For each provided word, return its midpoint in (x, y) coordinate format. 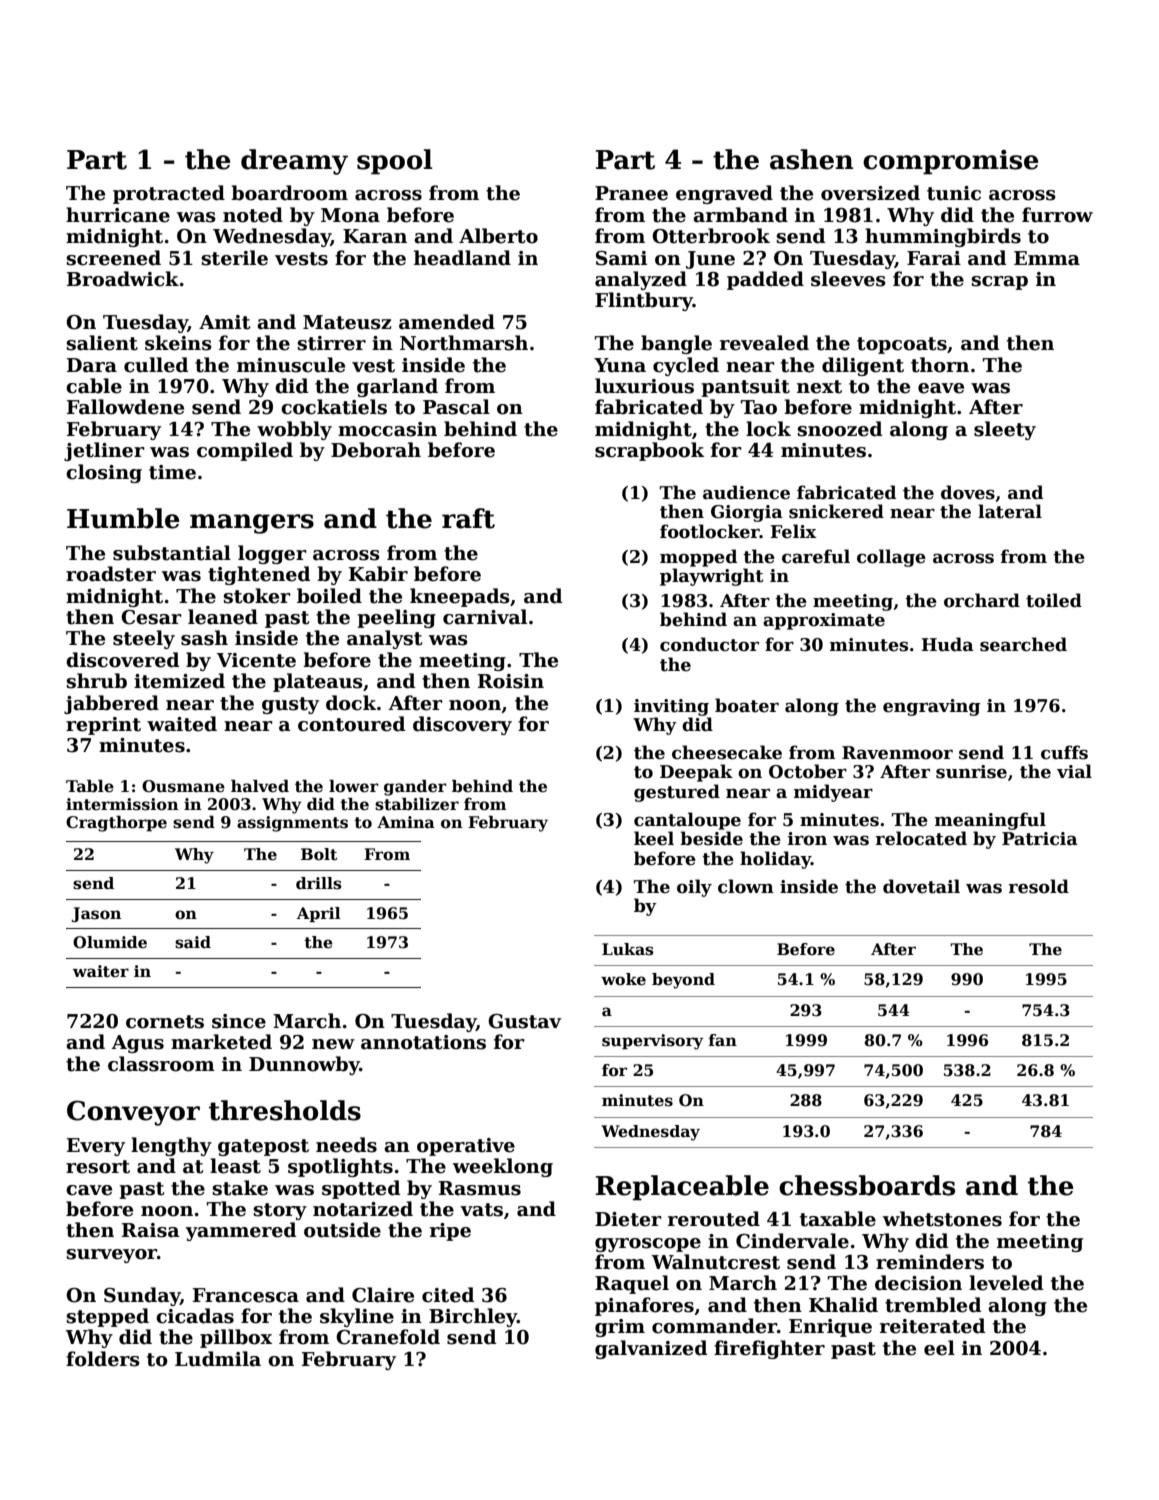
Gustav (524, 1021)
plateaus (318, 682)
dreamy (294, 162)
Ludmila (218, 1359)
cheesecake (727, 752)
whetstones (942, 1219)
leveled (1006, 1283)
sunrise (971, 772)
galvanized (651, 1349)
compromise (951, 162)
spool (394, 162)
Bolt (319, 854)
